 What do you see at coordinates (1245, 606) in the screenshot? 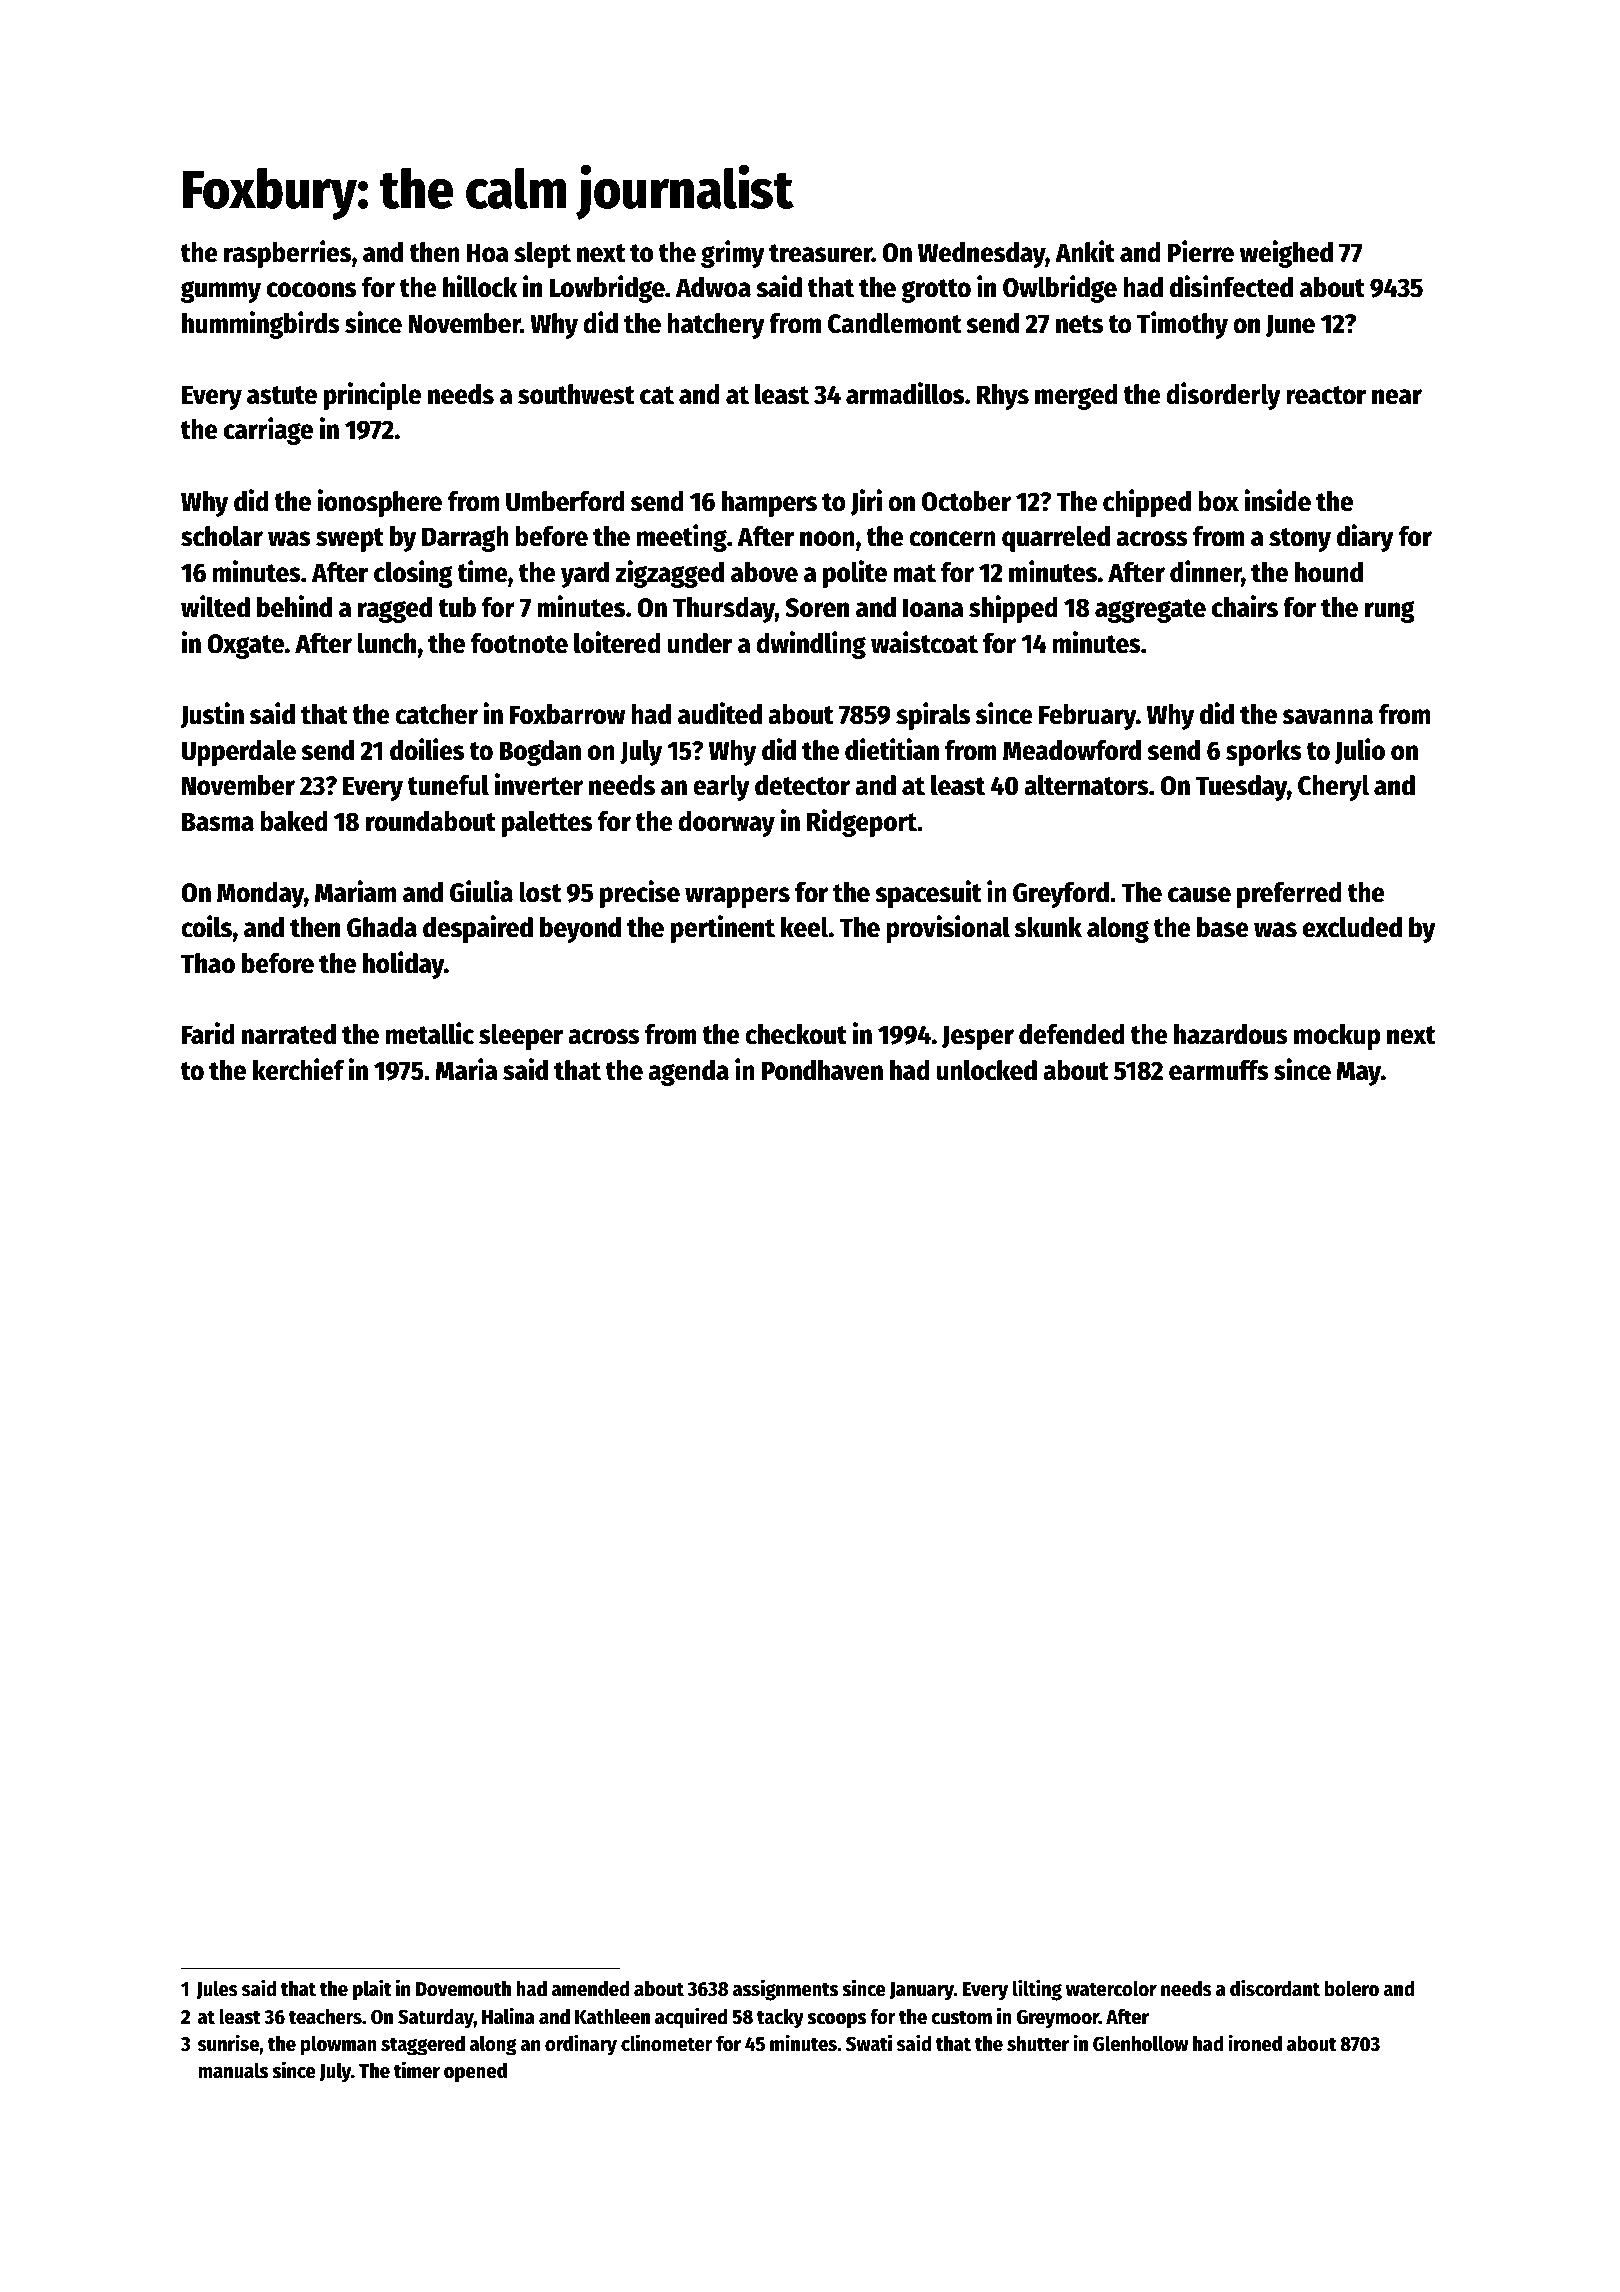
I see `chairs` at bounding box center [1245, 606].
